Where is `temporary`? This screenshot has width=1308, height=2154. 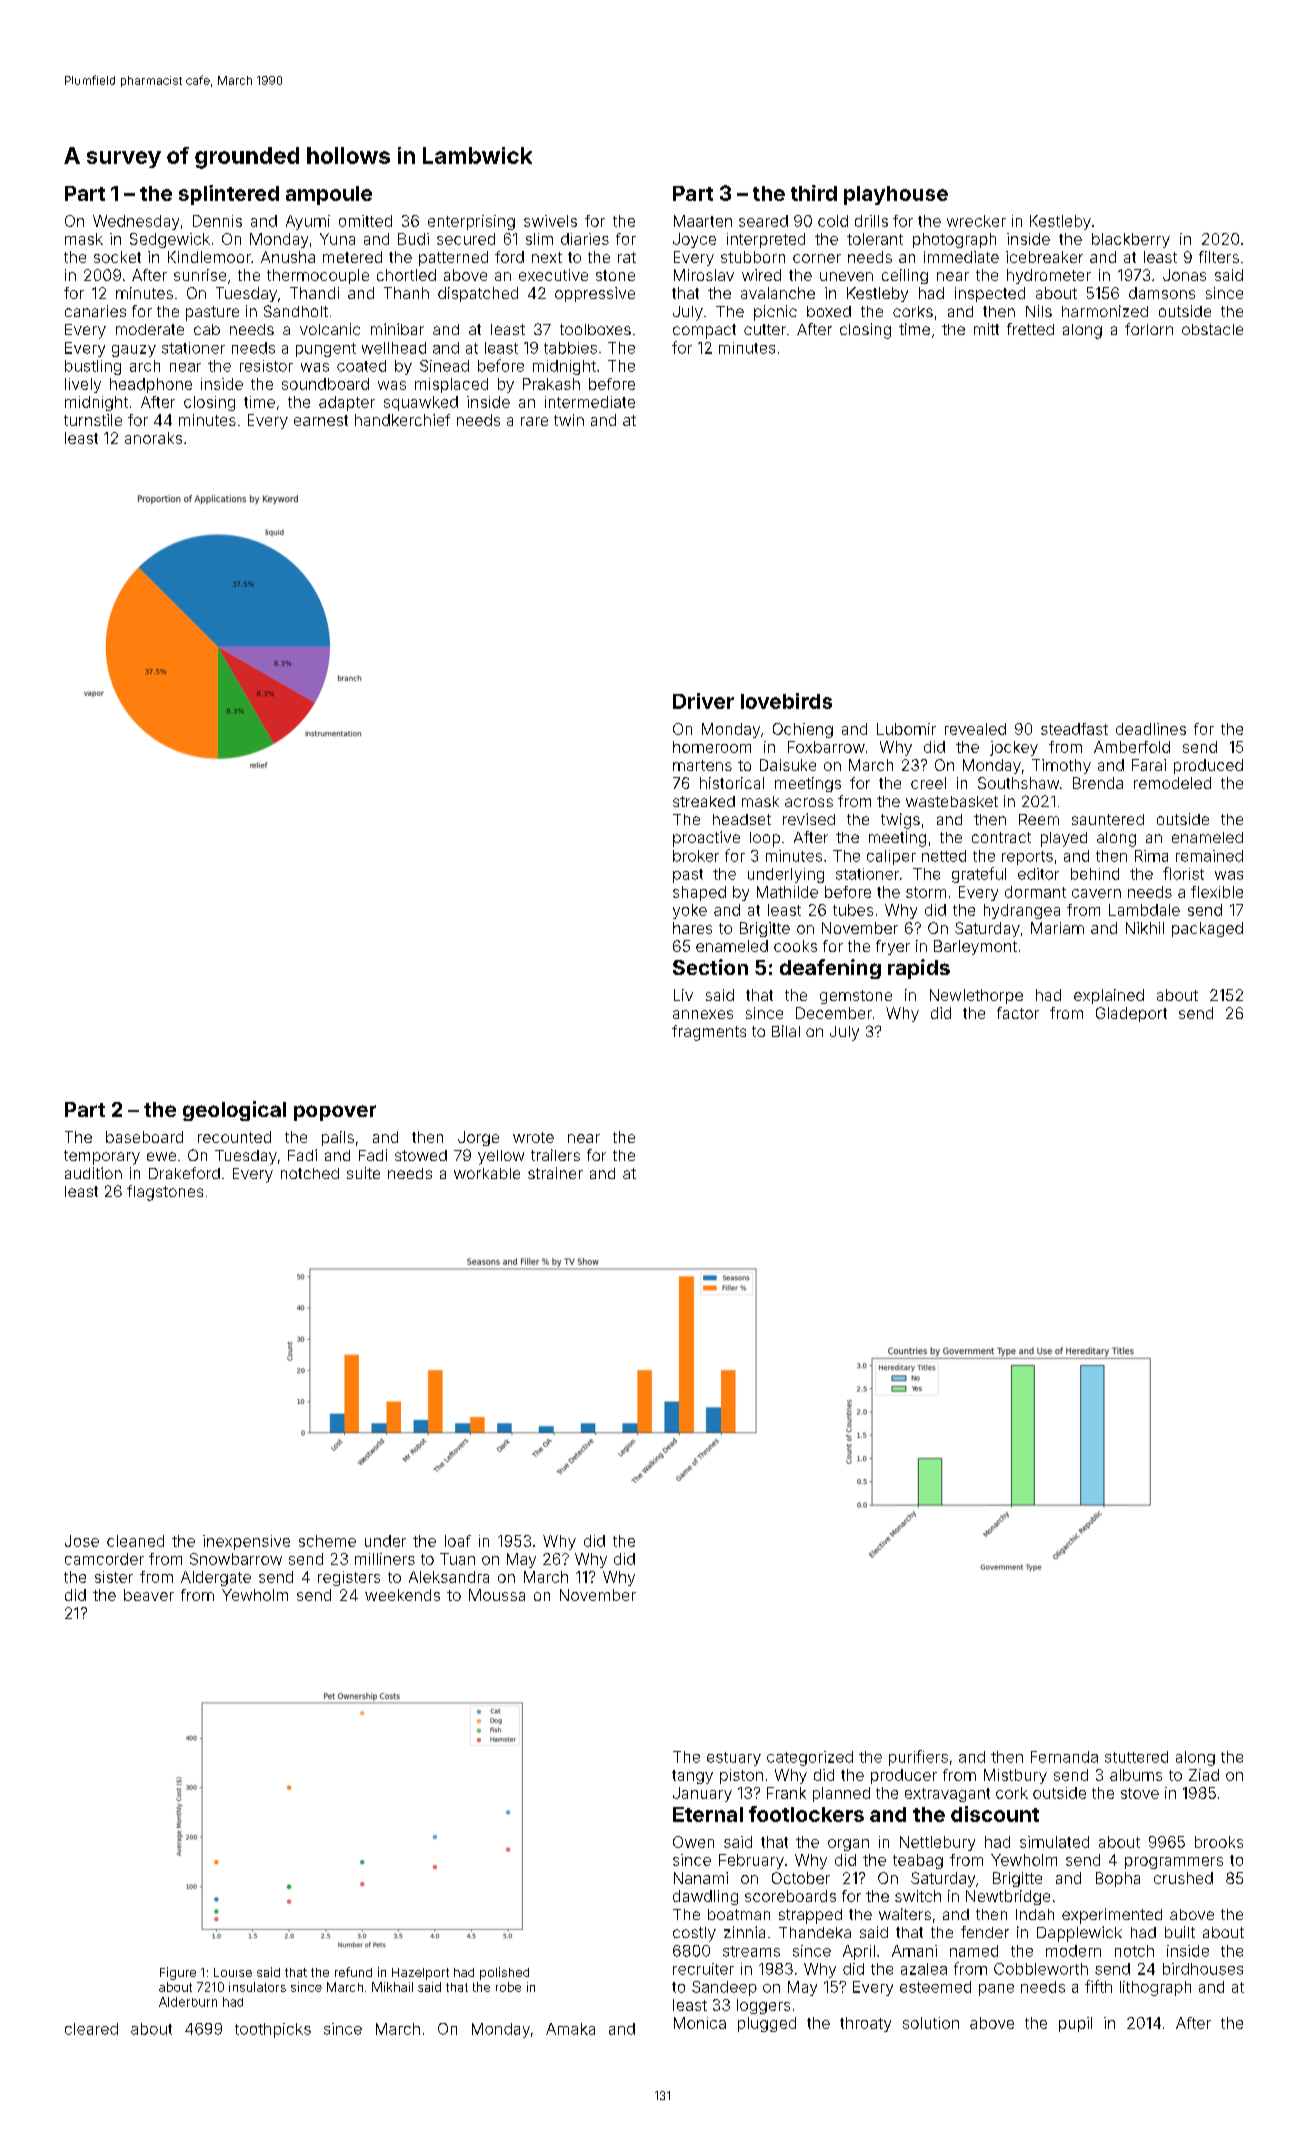
temporary is located at coordinates (102, 1157).
